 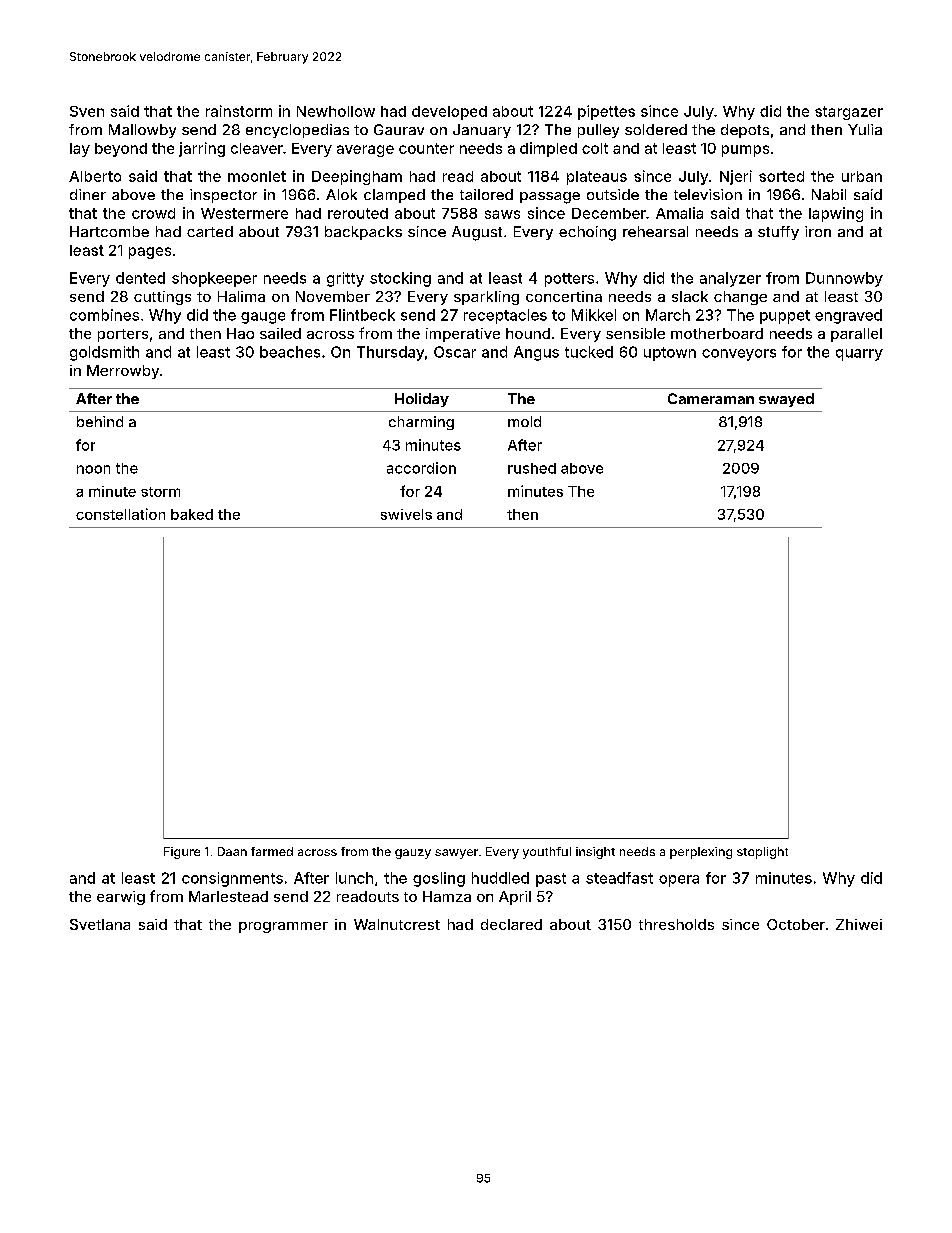 I want to click on swivels, so click(x=406, y=514).
